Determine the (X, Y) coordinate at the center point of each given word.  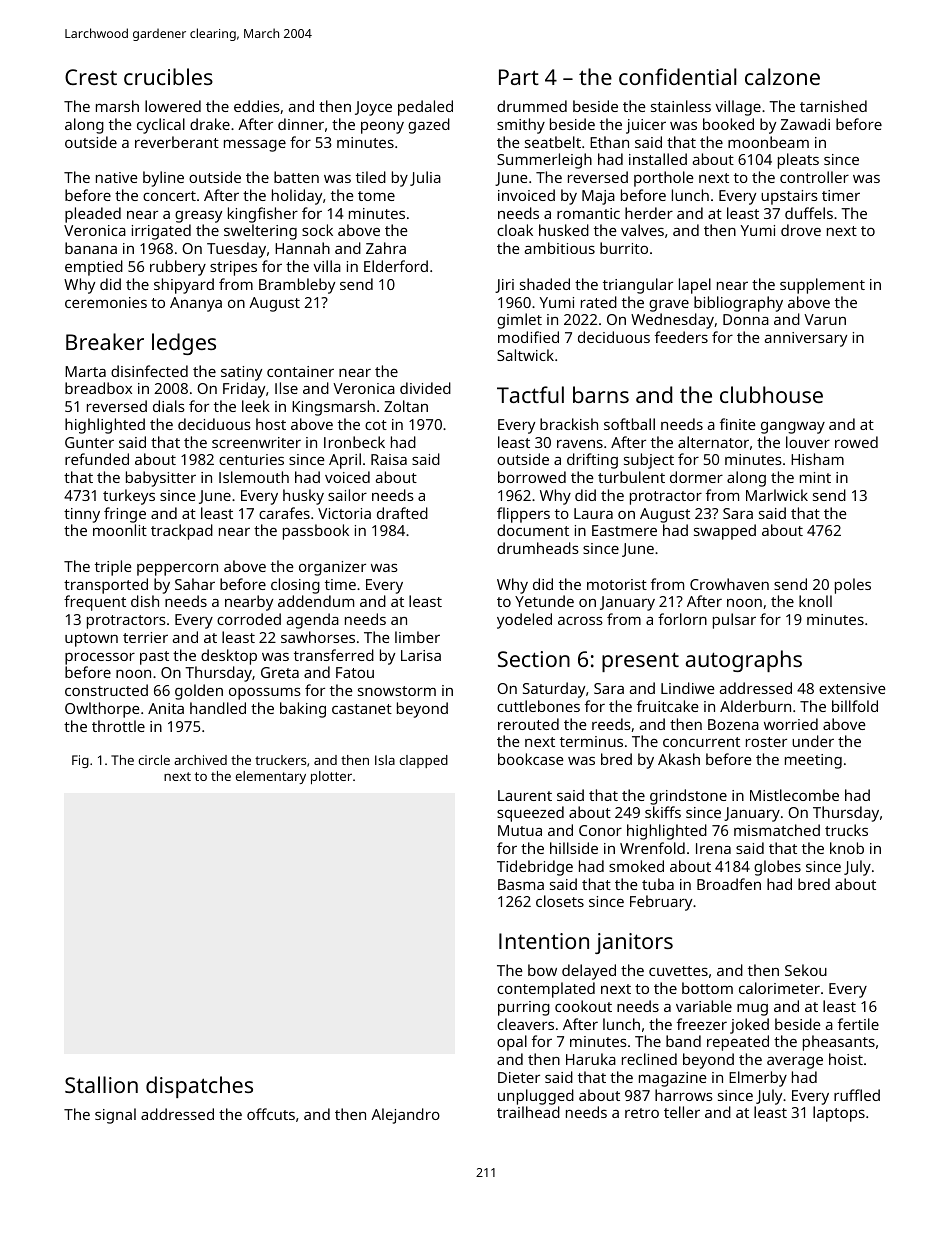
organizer (332, 568)
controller (814, 177)
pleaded (93, 215)
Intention (544, 941)
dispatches (199, 1087)
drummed (532, 106)
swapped (725, 532)
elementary (271, 777)
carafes (284, 513)
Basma (521, 884)
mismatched (777, 830)
